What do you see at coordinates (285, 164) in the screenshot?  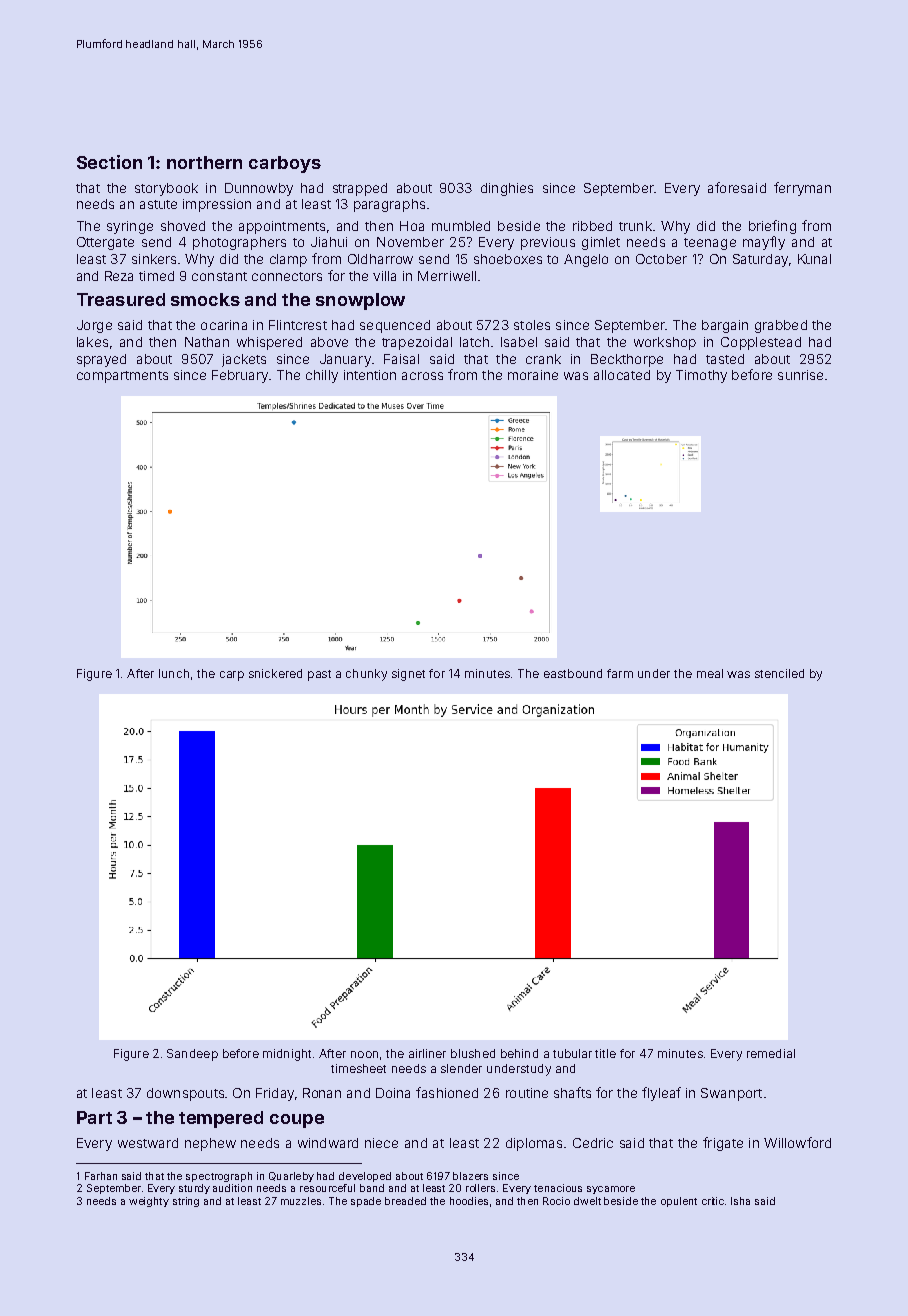 I see `carboys` at bounding box center [285, 164].
